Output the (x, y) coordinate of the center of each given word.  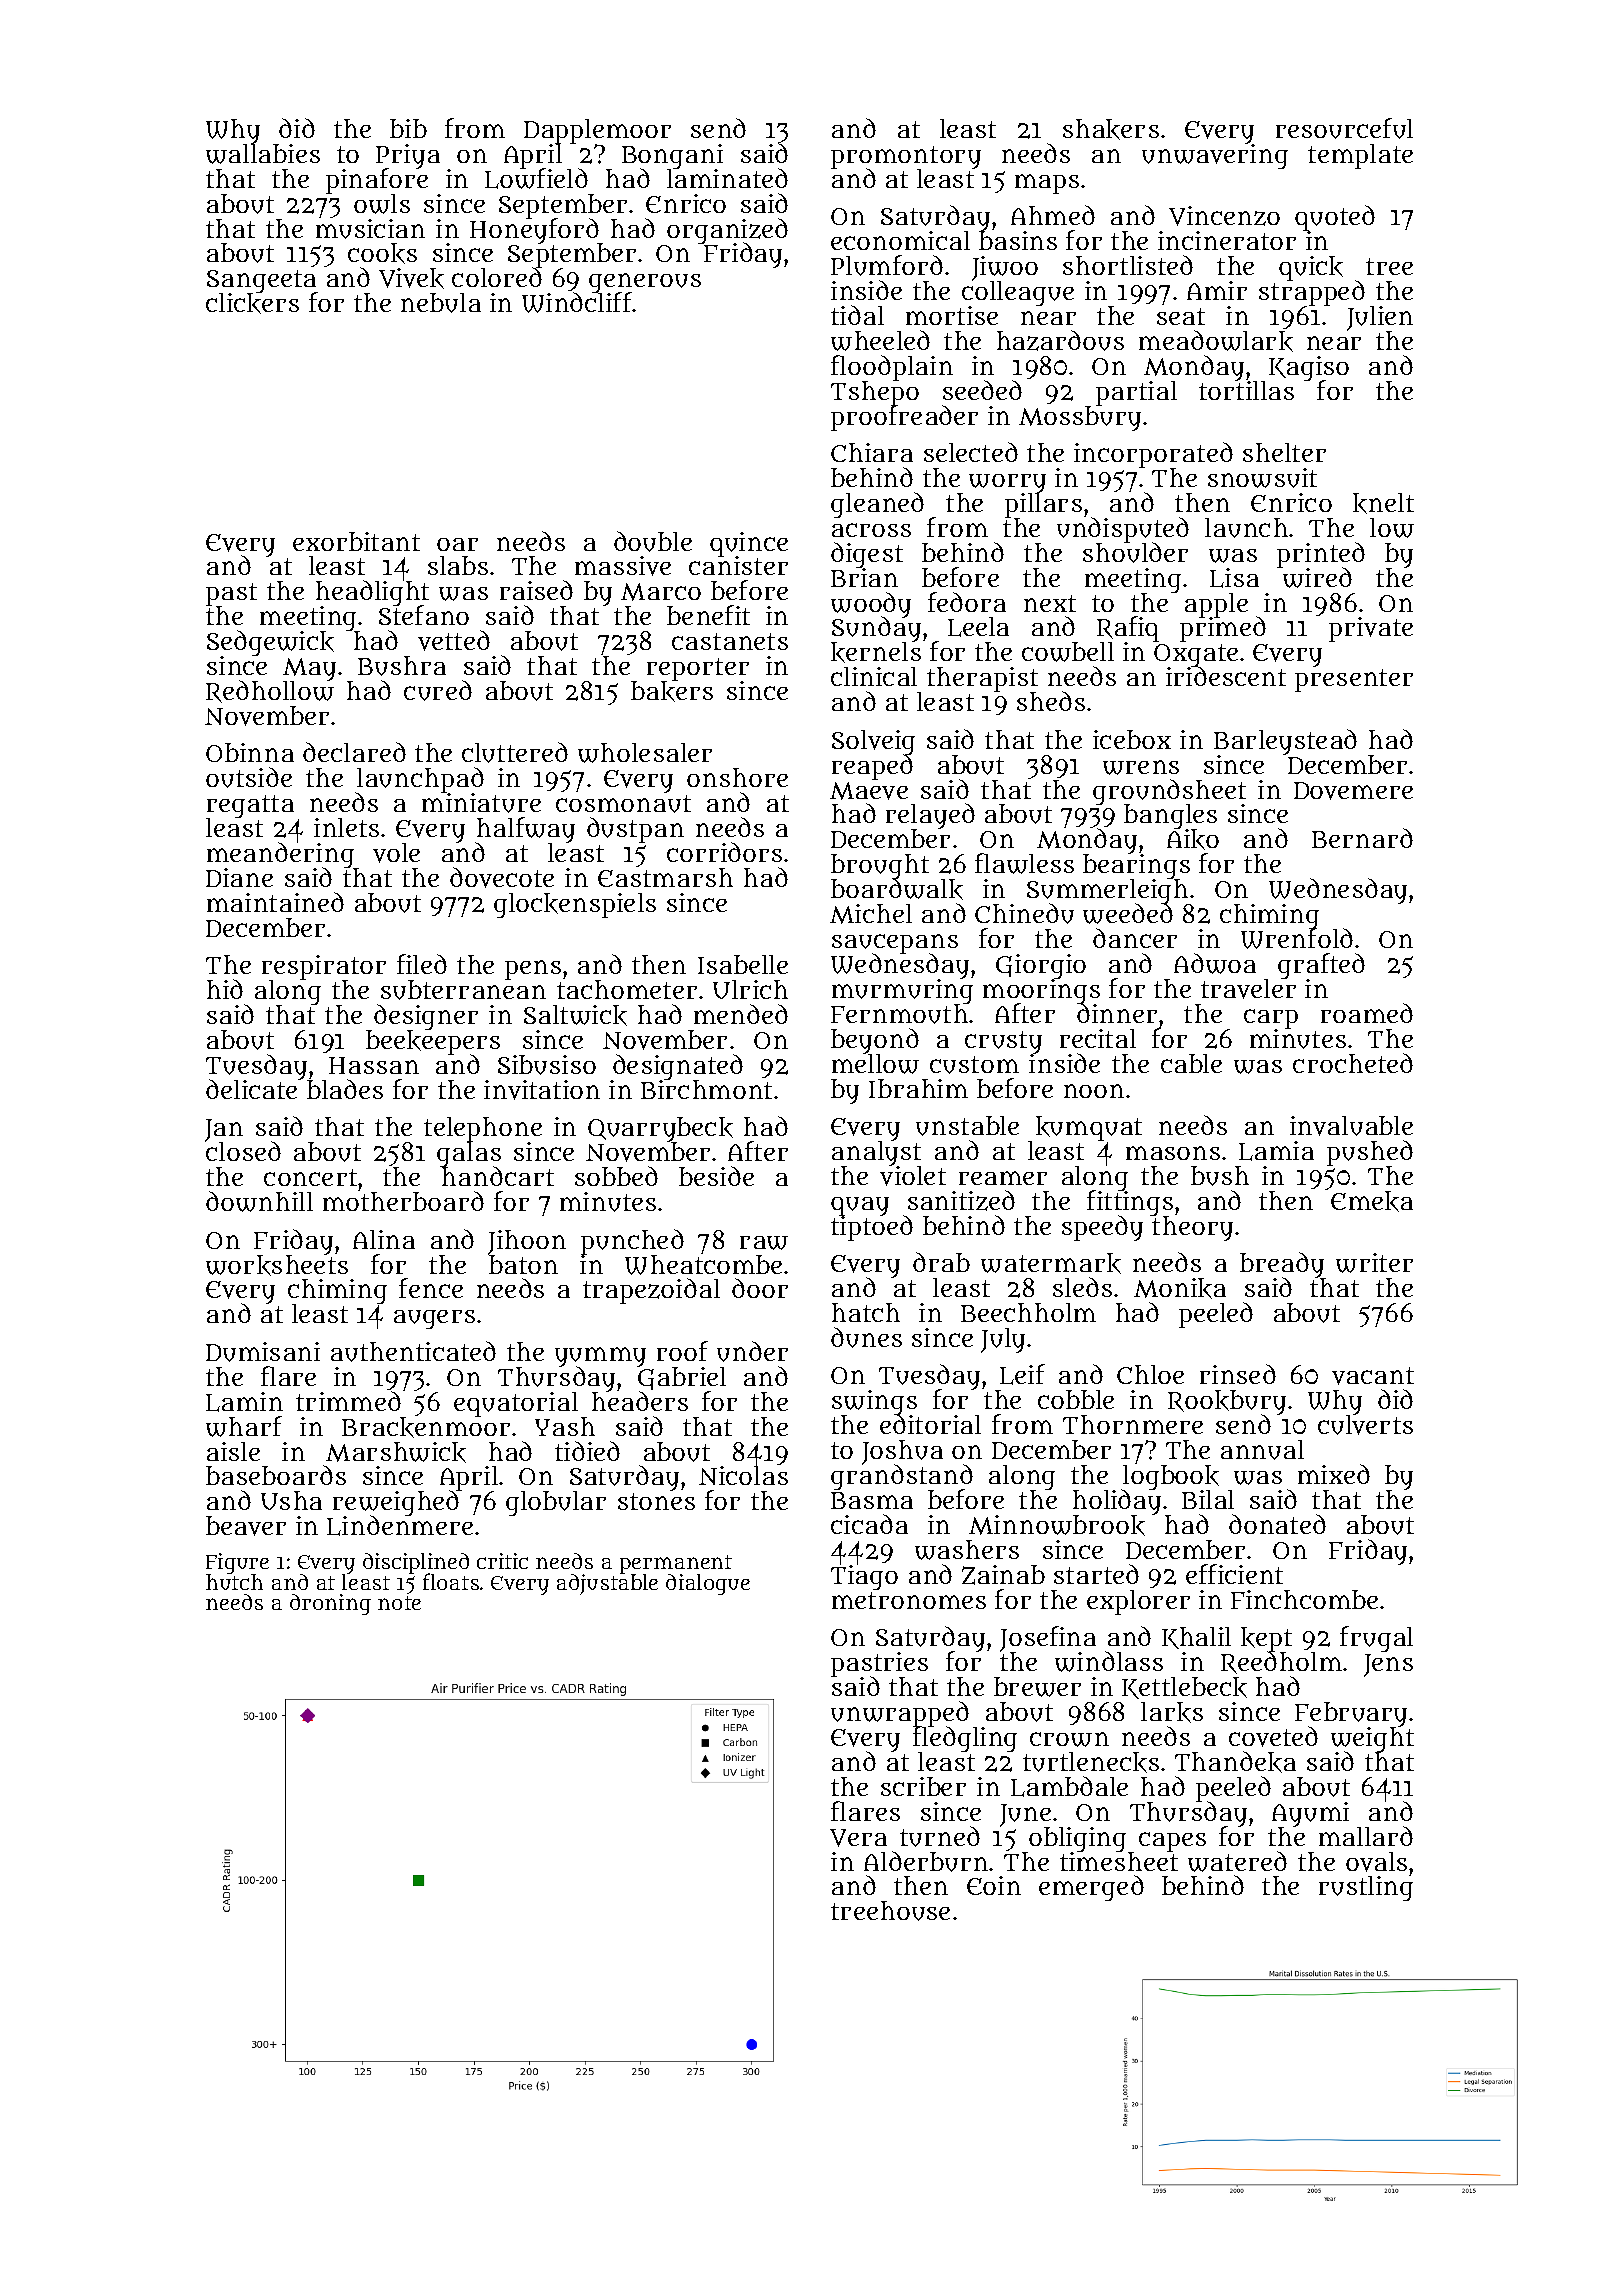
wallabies (263, 154)
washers (967, 1550)
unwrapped (900, 1714)
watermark (1051, 1263)
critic (502, 1561)
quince (749, 544)
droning (330, 1604)
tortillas (1246, 390)
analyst (876, 1154)
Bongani (672, 156)
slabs (458, 565)
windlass (1109, 1661)
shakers (1111, 129)
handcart (498, 1177)
